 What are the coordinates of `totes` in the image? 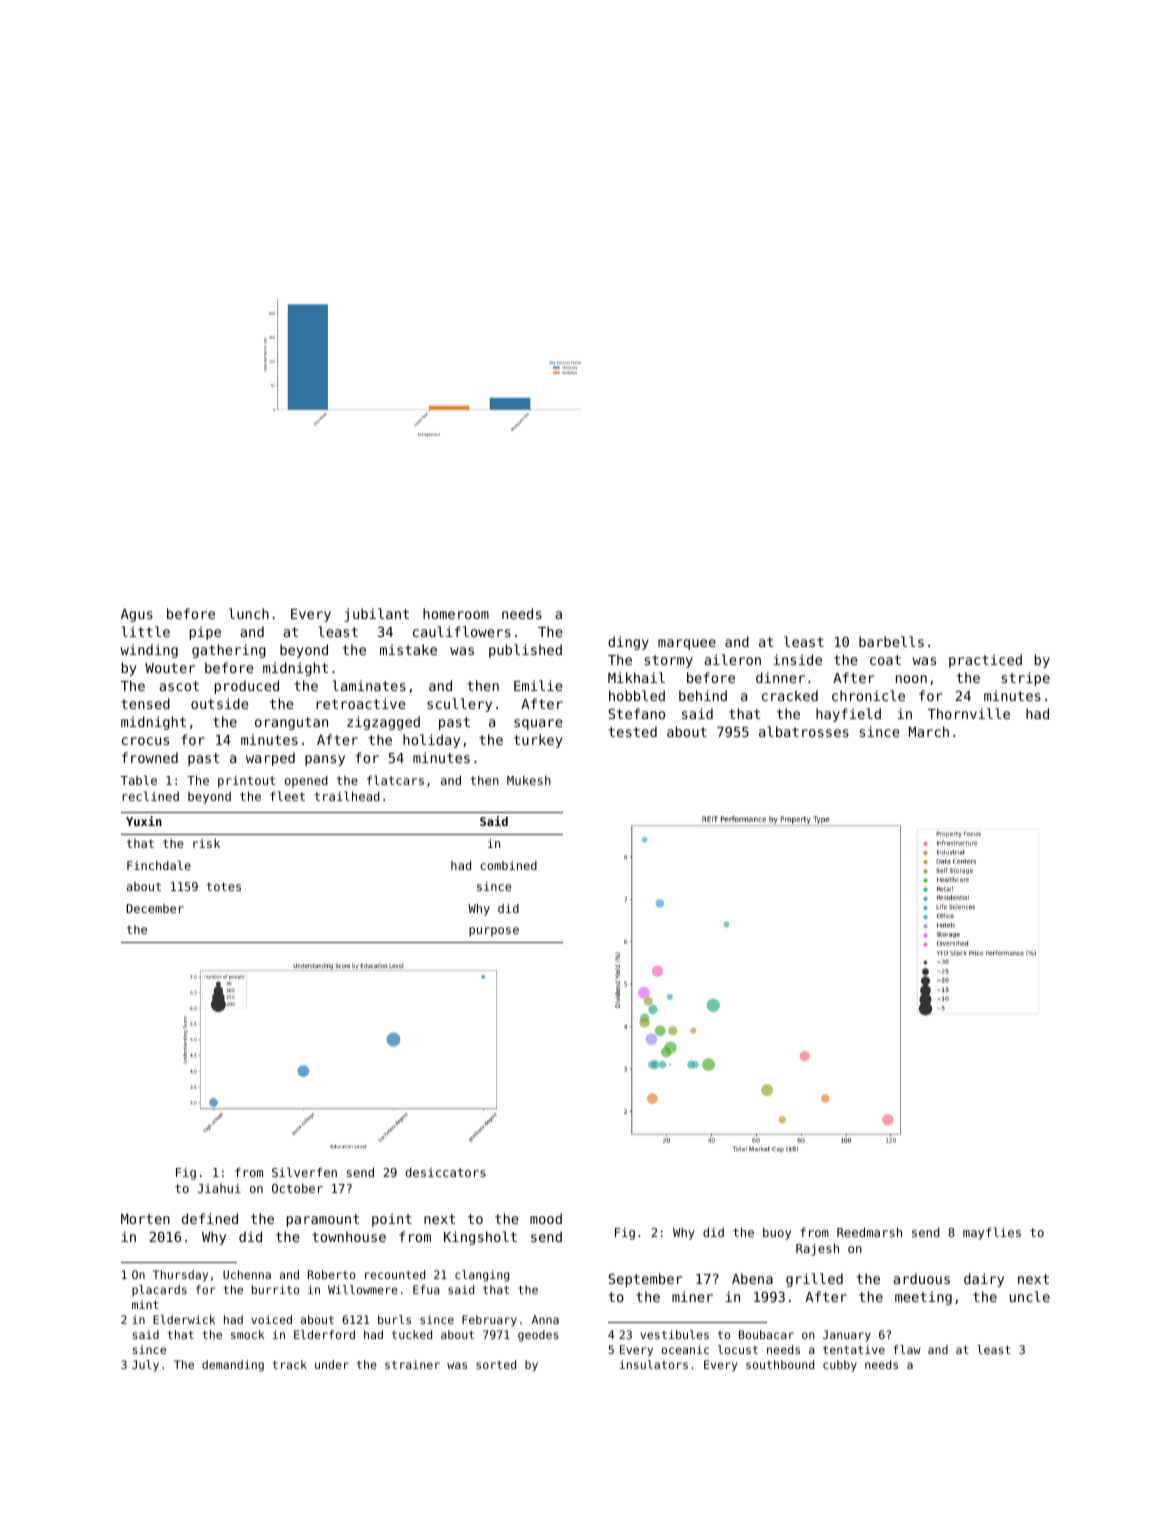 It's located at (223, 886).
